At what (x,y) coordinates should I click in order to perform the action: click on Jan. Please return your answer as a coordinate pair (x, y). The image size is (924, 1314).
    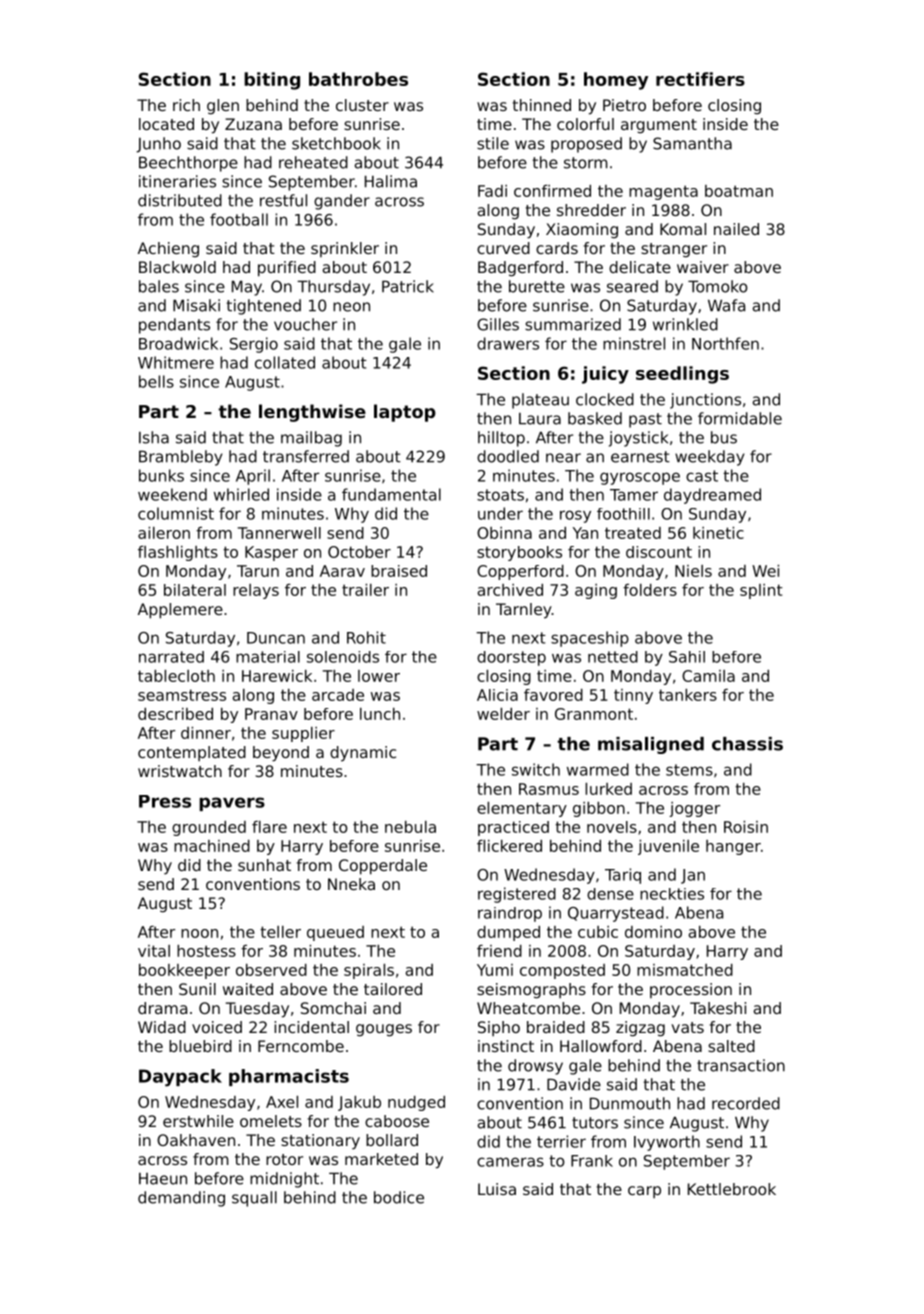
    Looking at the image, I should click on (693, 876).
